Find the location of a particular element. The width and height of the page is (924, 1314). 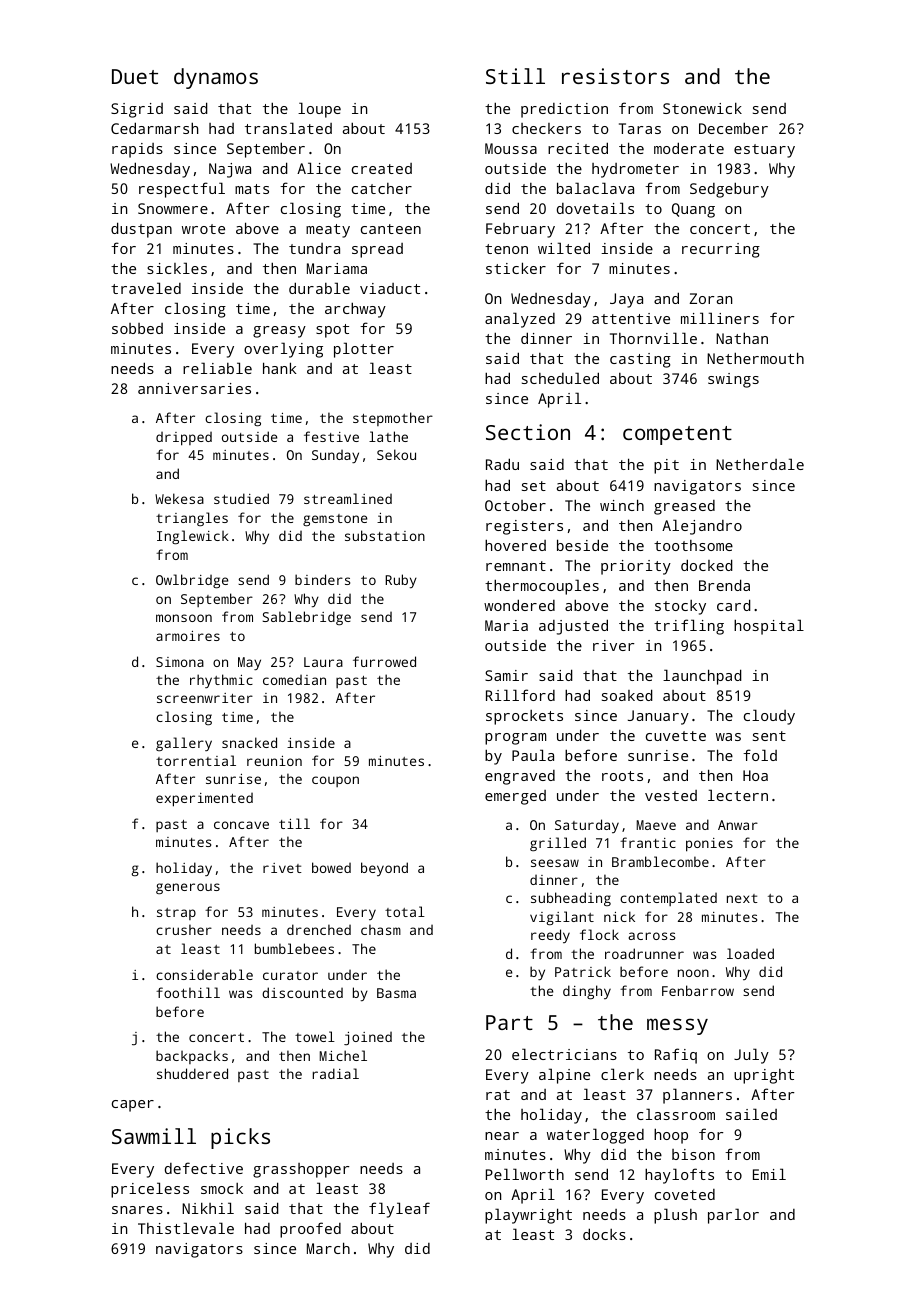

Sawmill is located at coordinates (154, 1136).
